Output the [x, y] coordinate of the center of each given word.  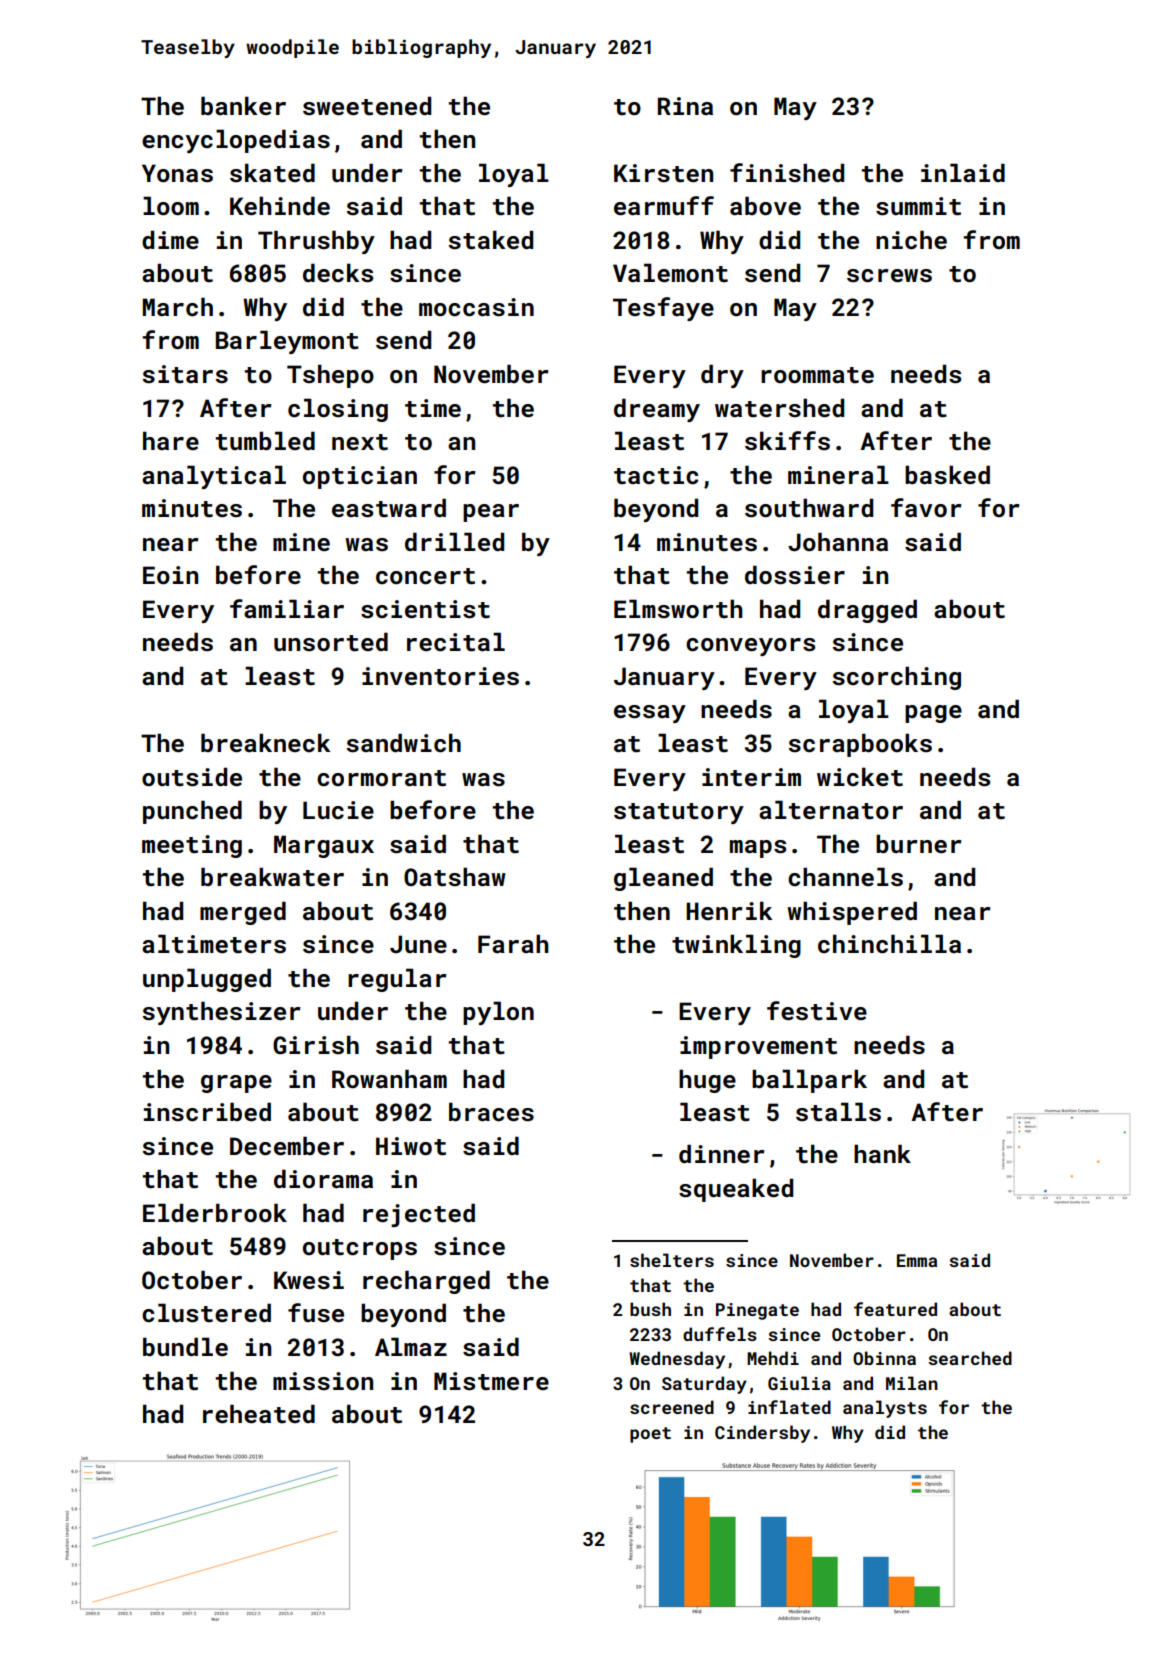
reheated [259, 1414]
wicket [860, 777]
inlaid [963, 172]
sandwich [404, 743]
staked [491, 240]
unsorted [331, 642]
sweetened [367, 106]
